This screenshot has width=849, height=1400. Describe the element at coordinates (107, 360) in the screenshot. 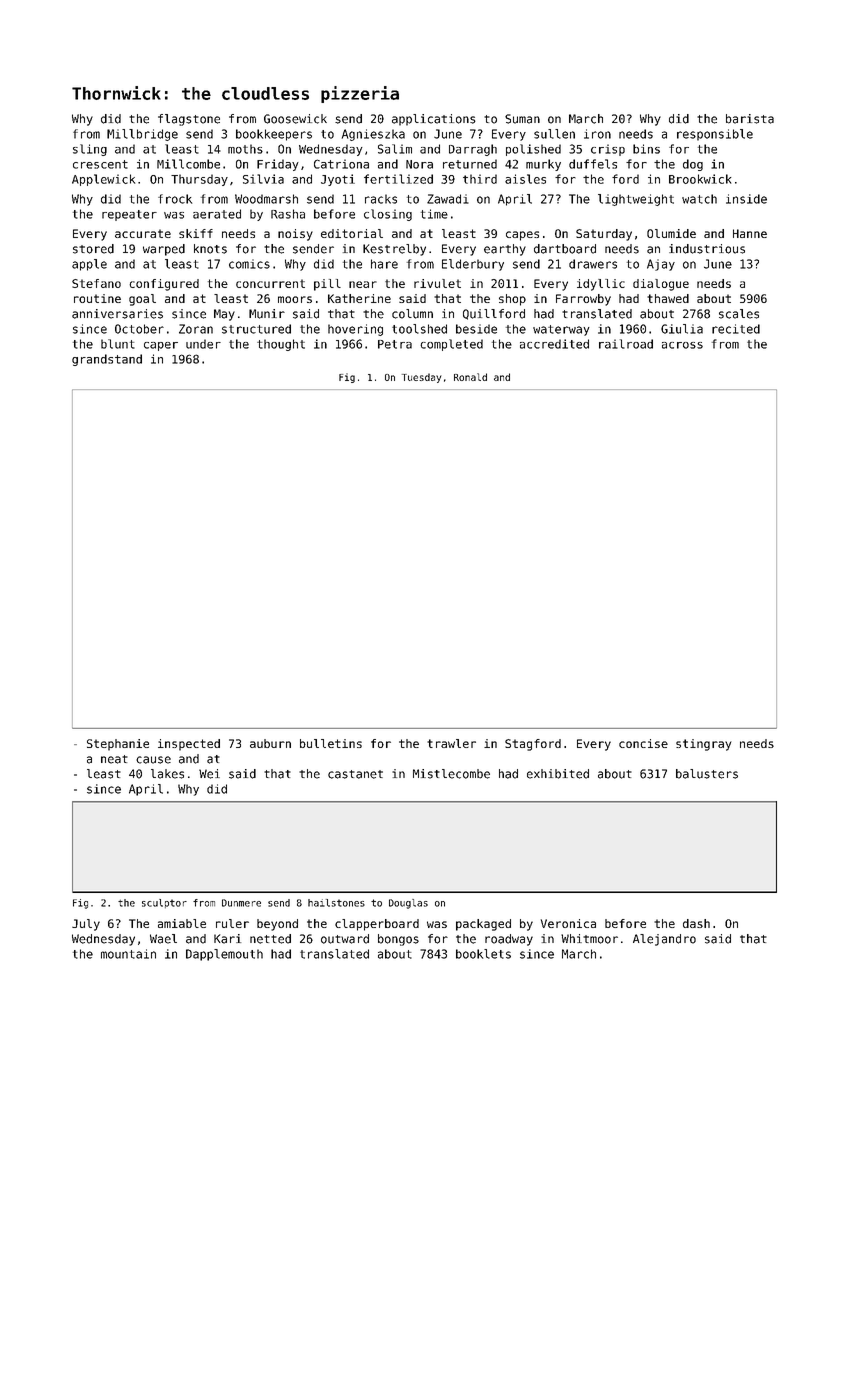

I see `grandstand` at that location.
